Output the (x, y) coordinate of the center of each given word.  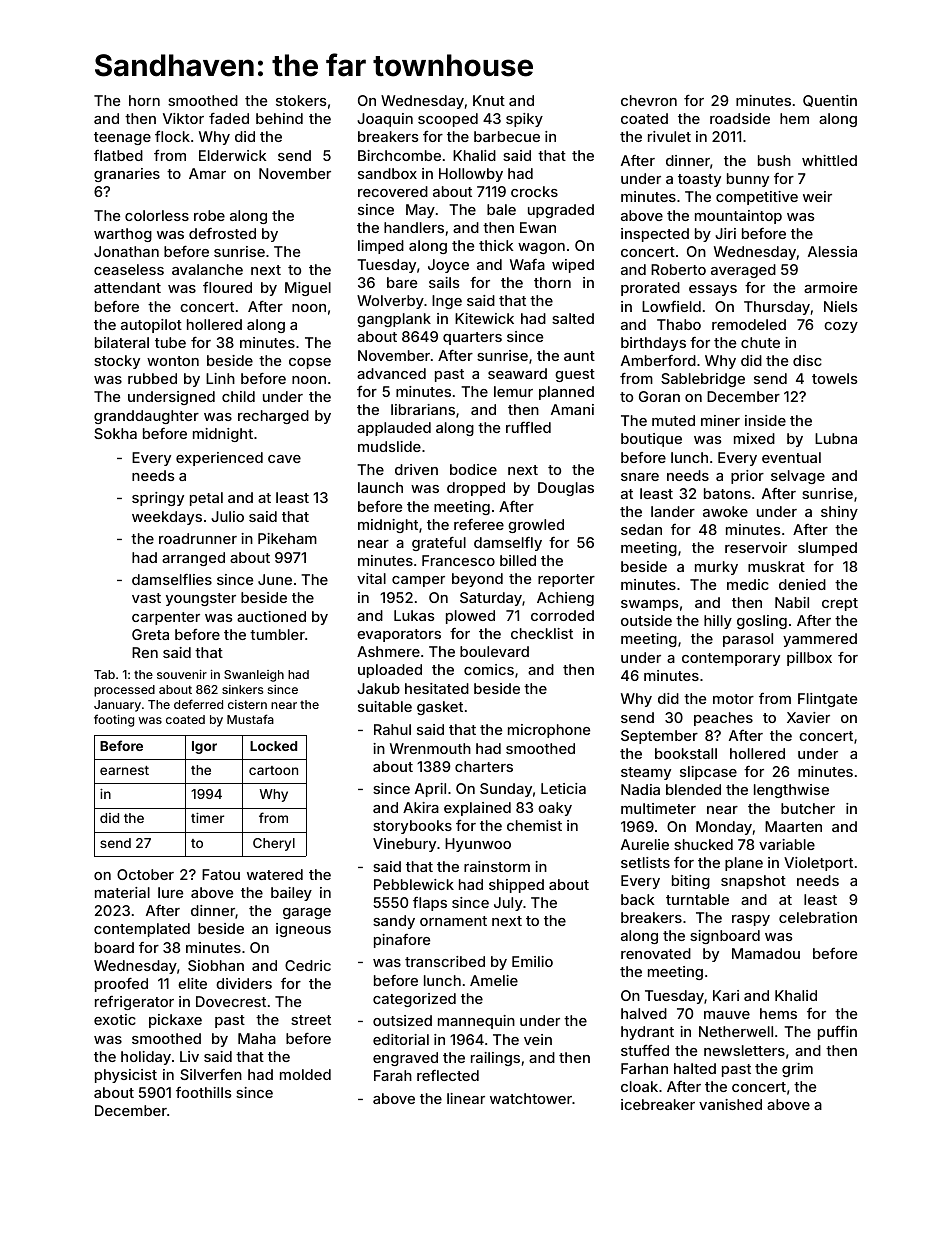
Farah (393, 1075)
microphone (549, 731)
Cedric (308, 965)
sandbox (387, 173)
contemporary (731, 659)
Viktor (183, 118)
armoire (830, 287)
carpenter (166, 618)
